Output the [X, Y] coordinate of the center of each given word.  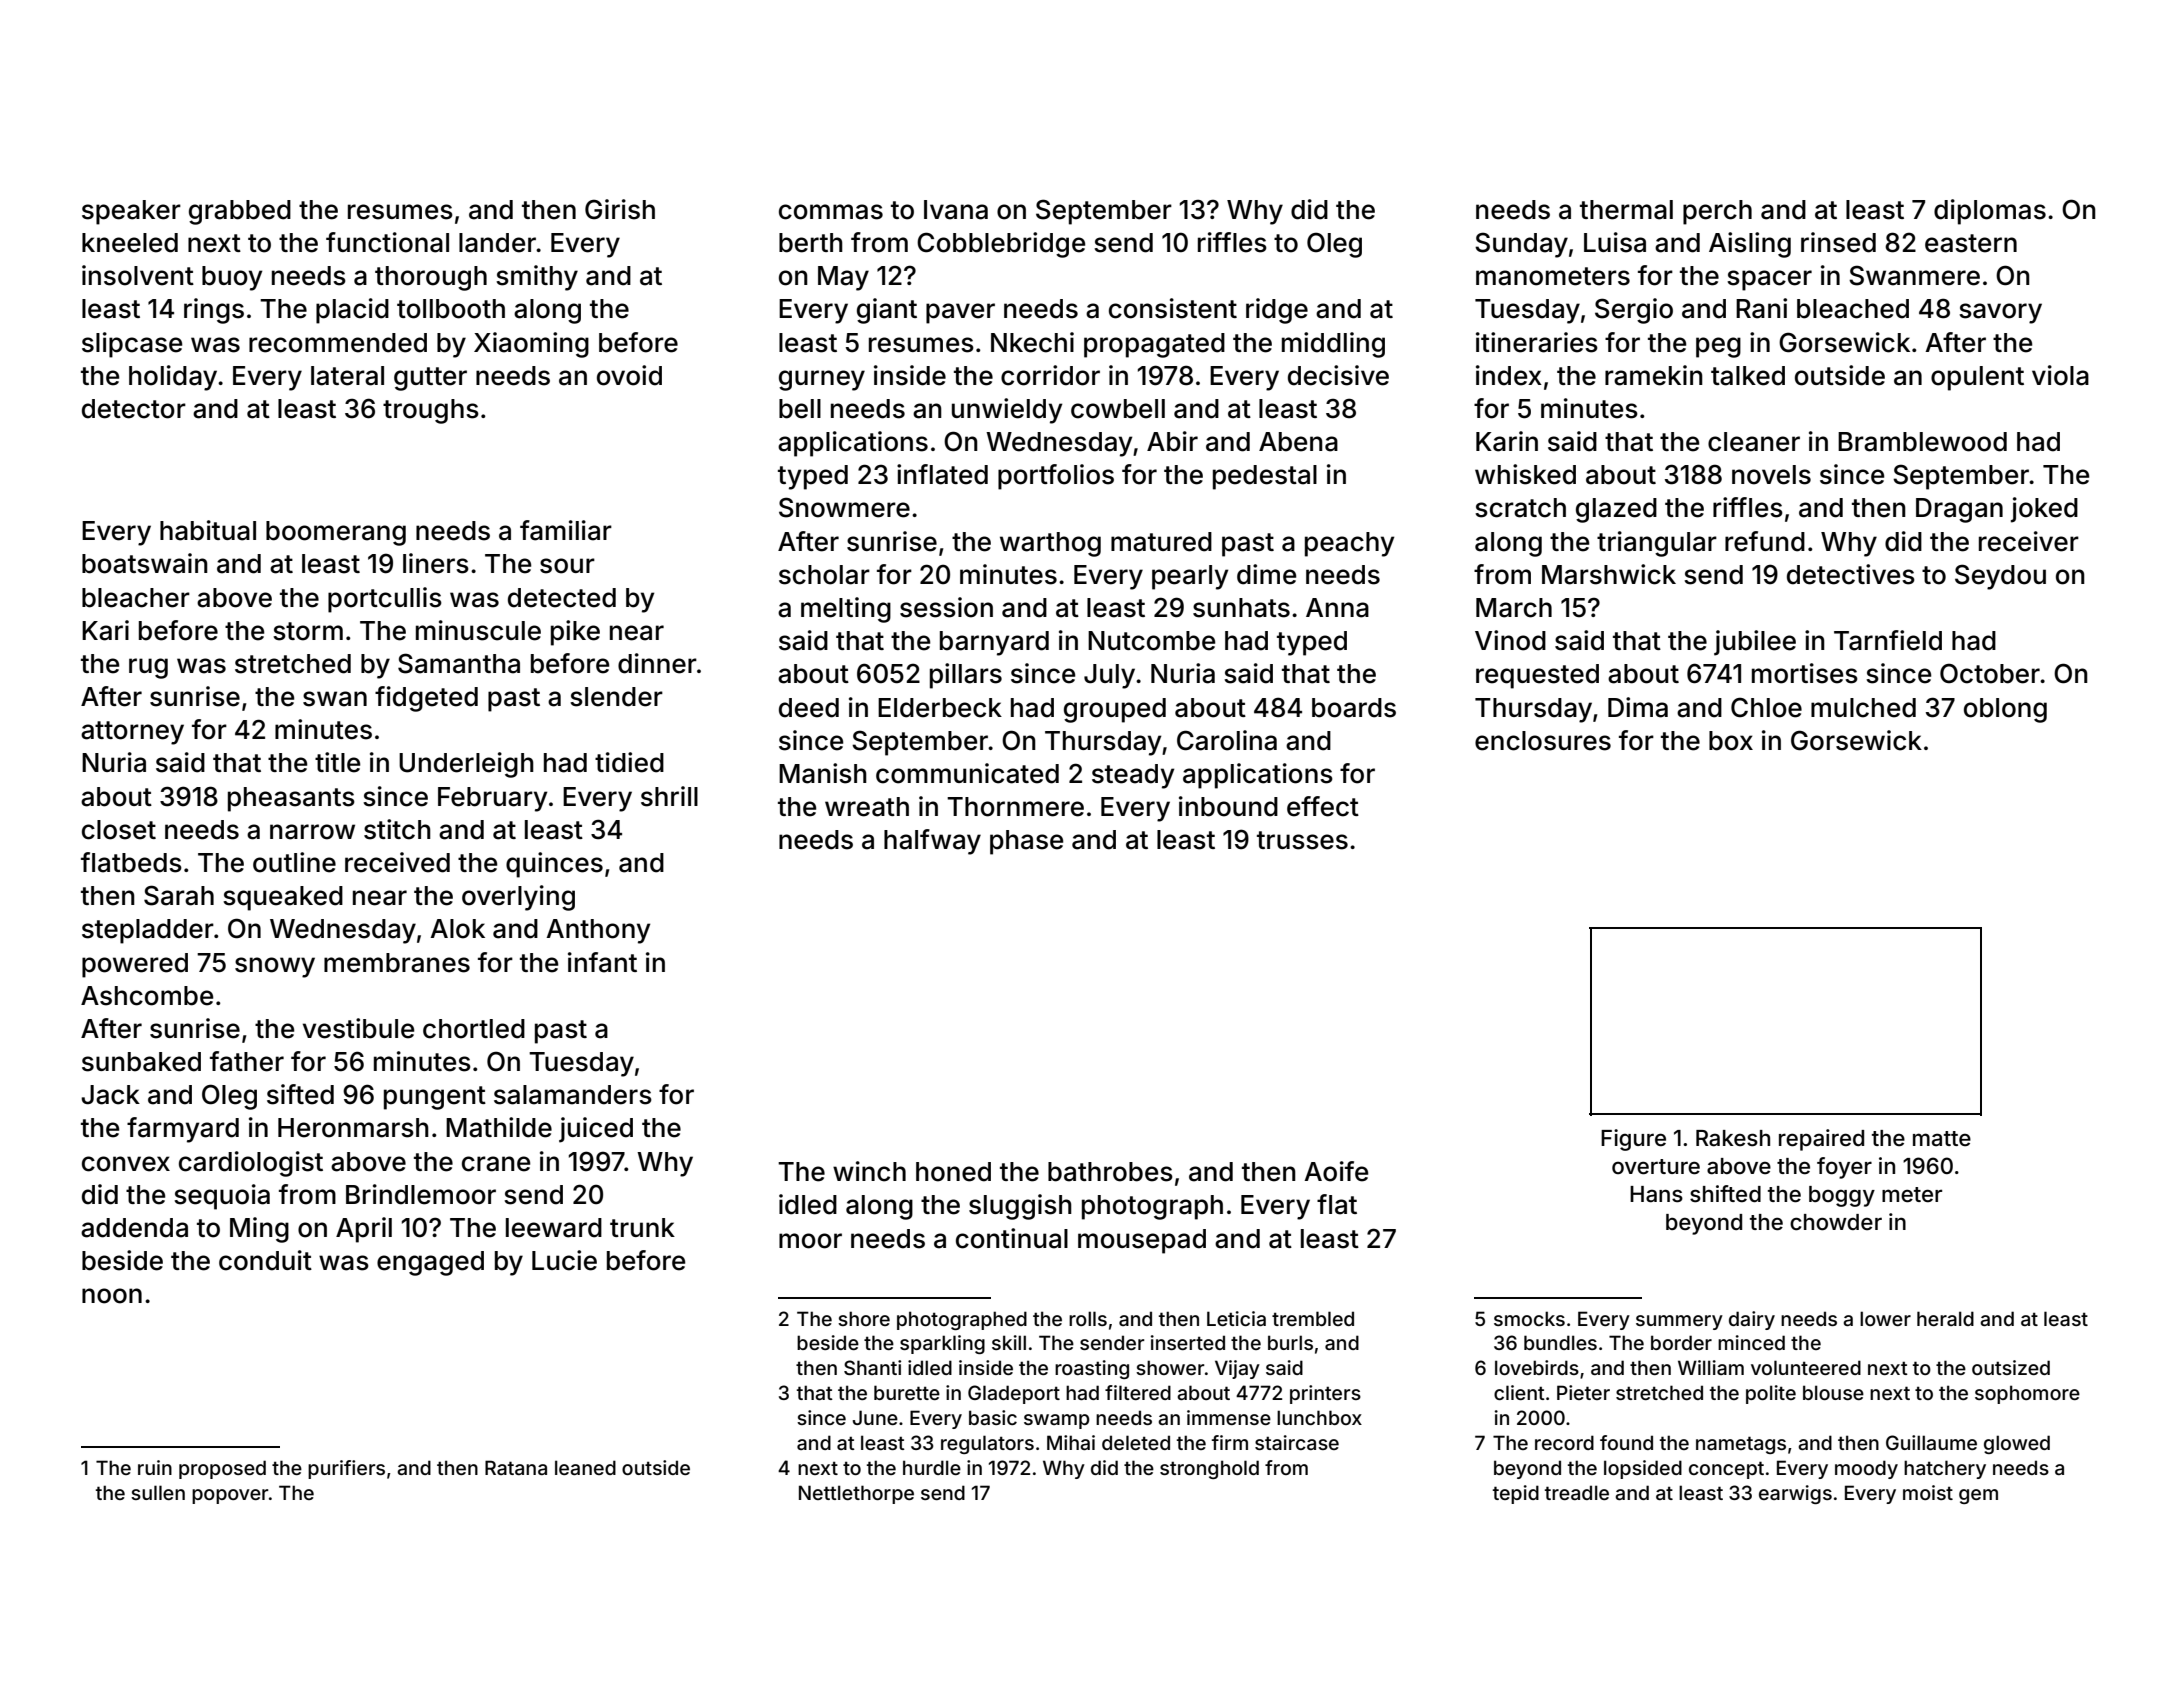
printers [1325, 1394]
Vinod [1510, 640]
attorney [132, 733]
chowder [1836, 1222]
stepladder [148, 931]
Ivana [956, 210]
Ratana [516, 1467]
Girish [620, 209]
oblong [2005, 710]
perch [1717, 212]
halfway [932, 842]
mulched [1863, 708]
